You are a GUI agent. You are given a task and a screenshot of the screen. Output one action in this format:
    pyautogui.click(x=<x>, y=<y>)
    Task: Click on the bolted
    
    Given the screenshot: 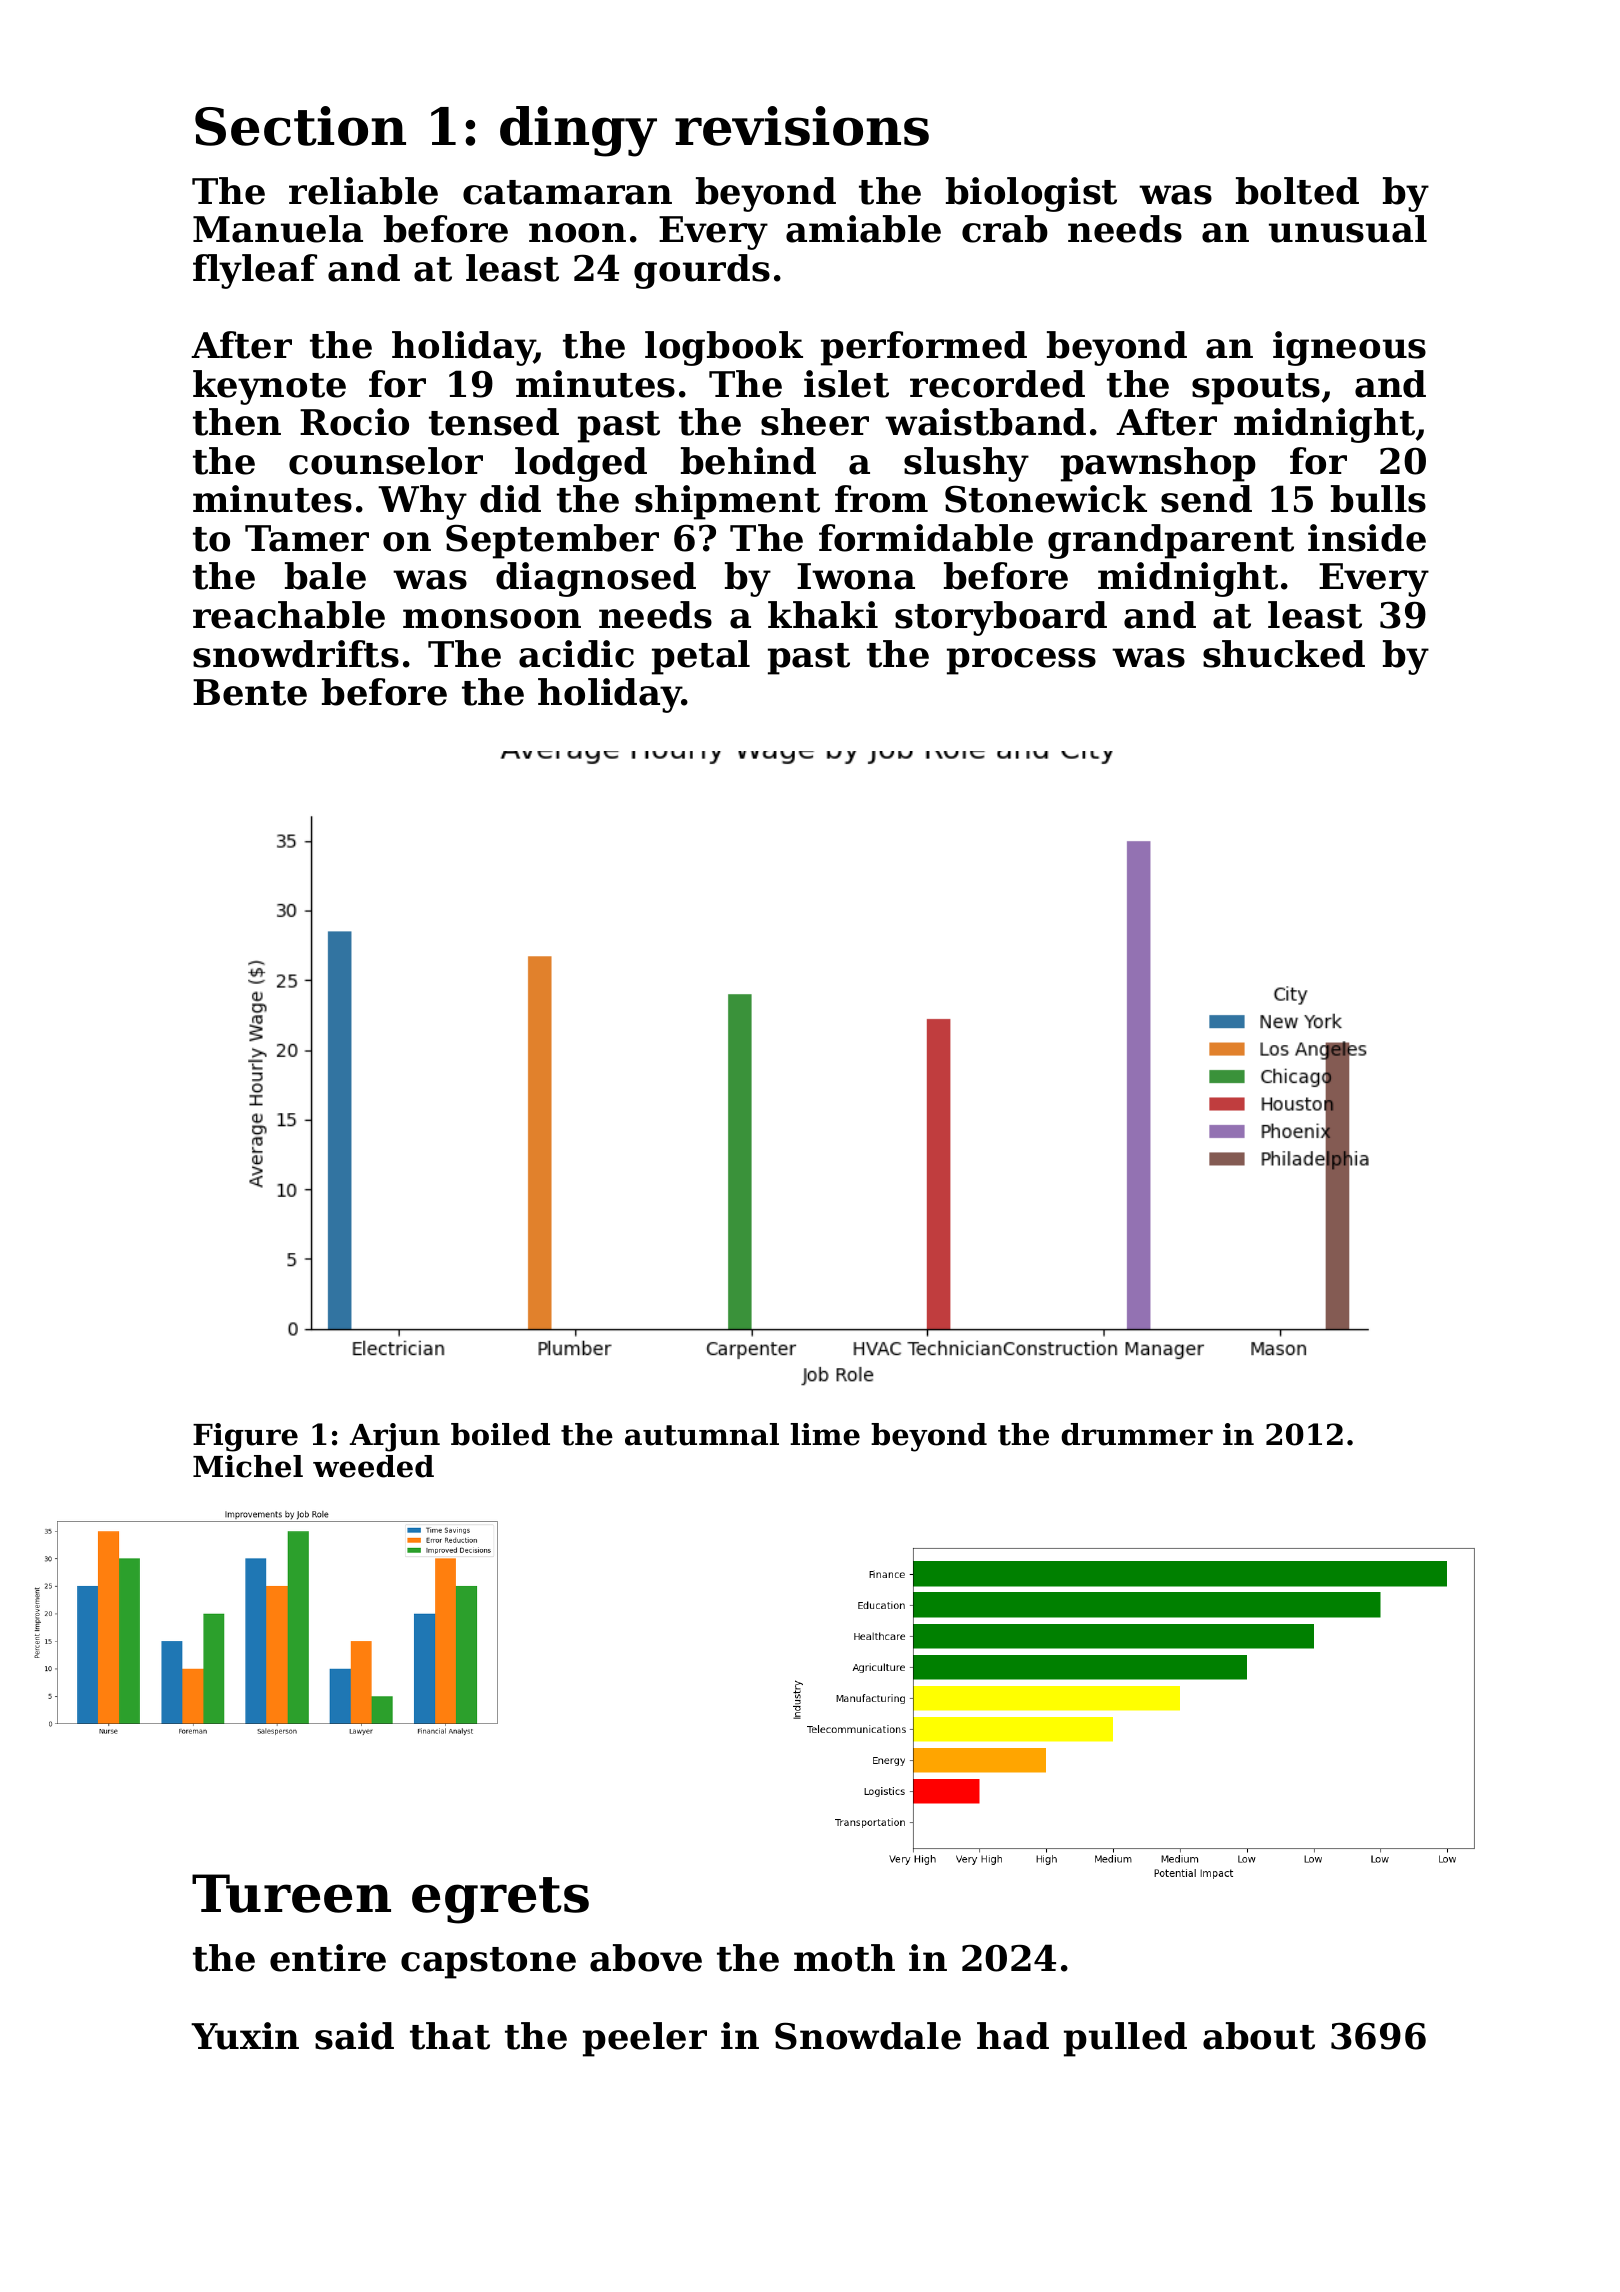 What is the action you would take?
    pyautogui.click(x=1297, y=191)
